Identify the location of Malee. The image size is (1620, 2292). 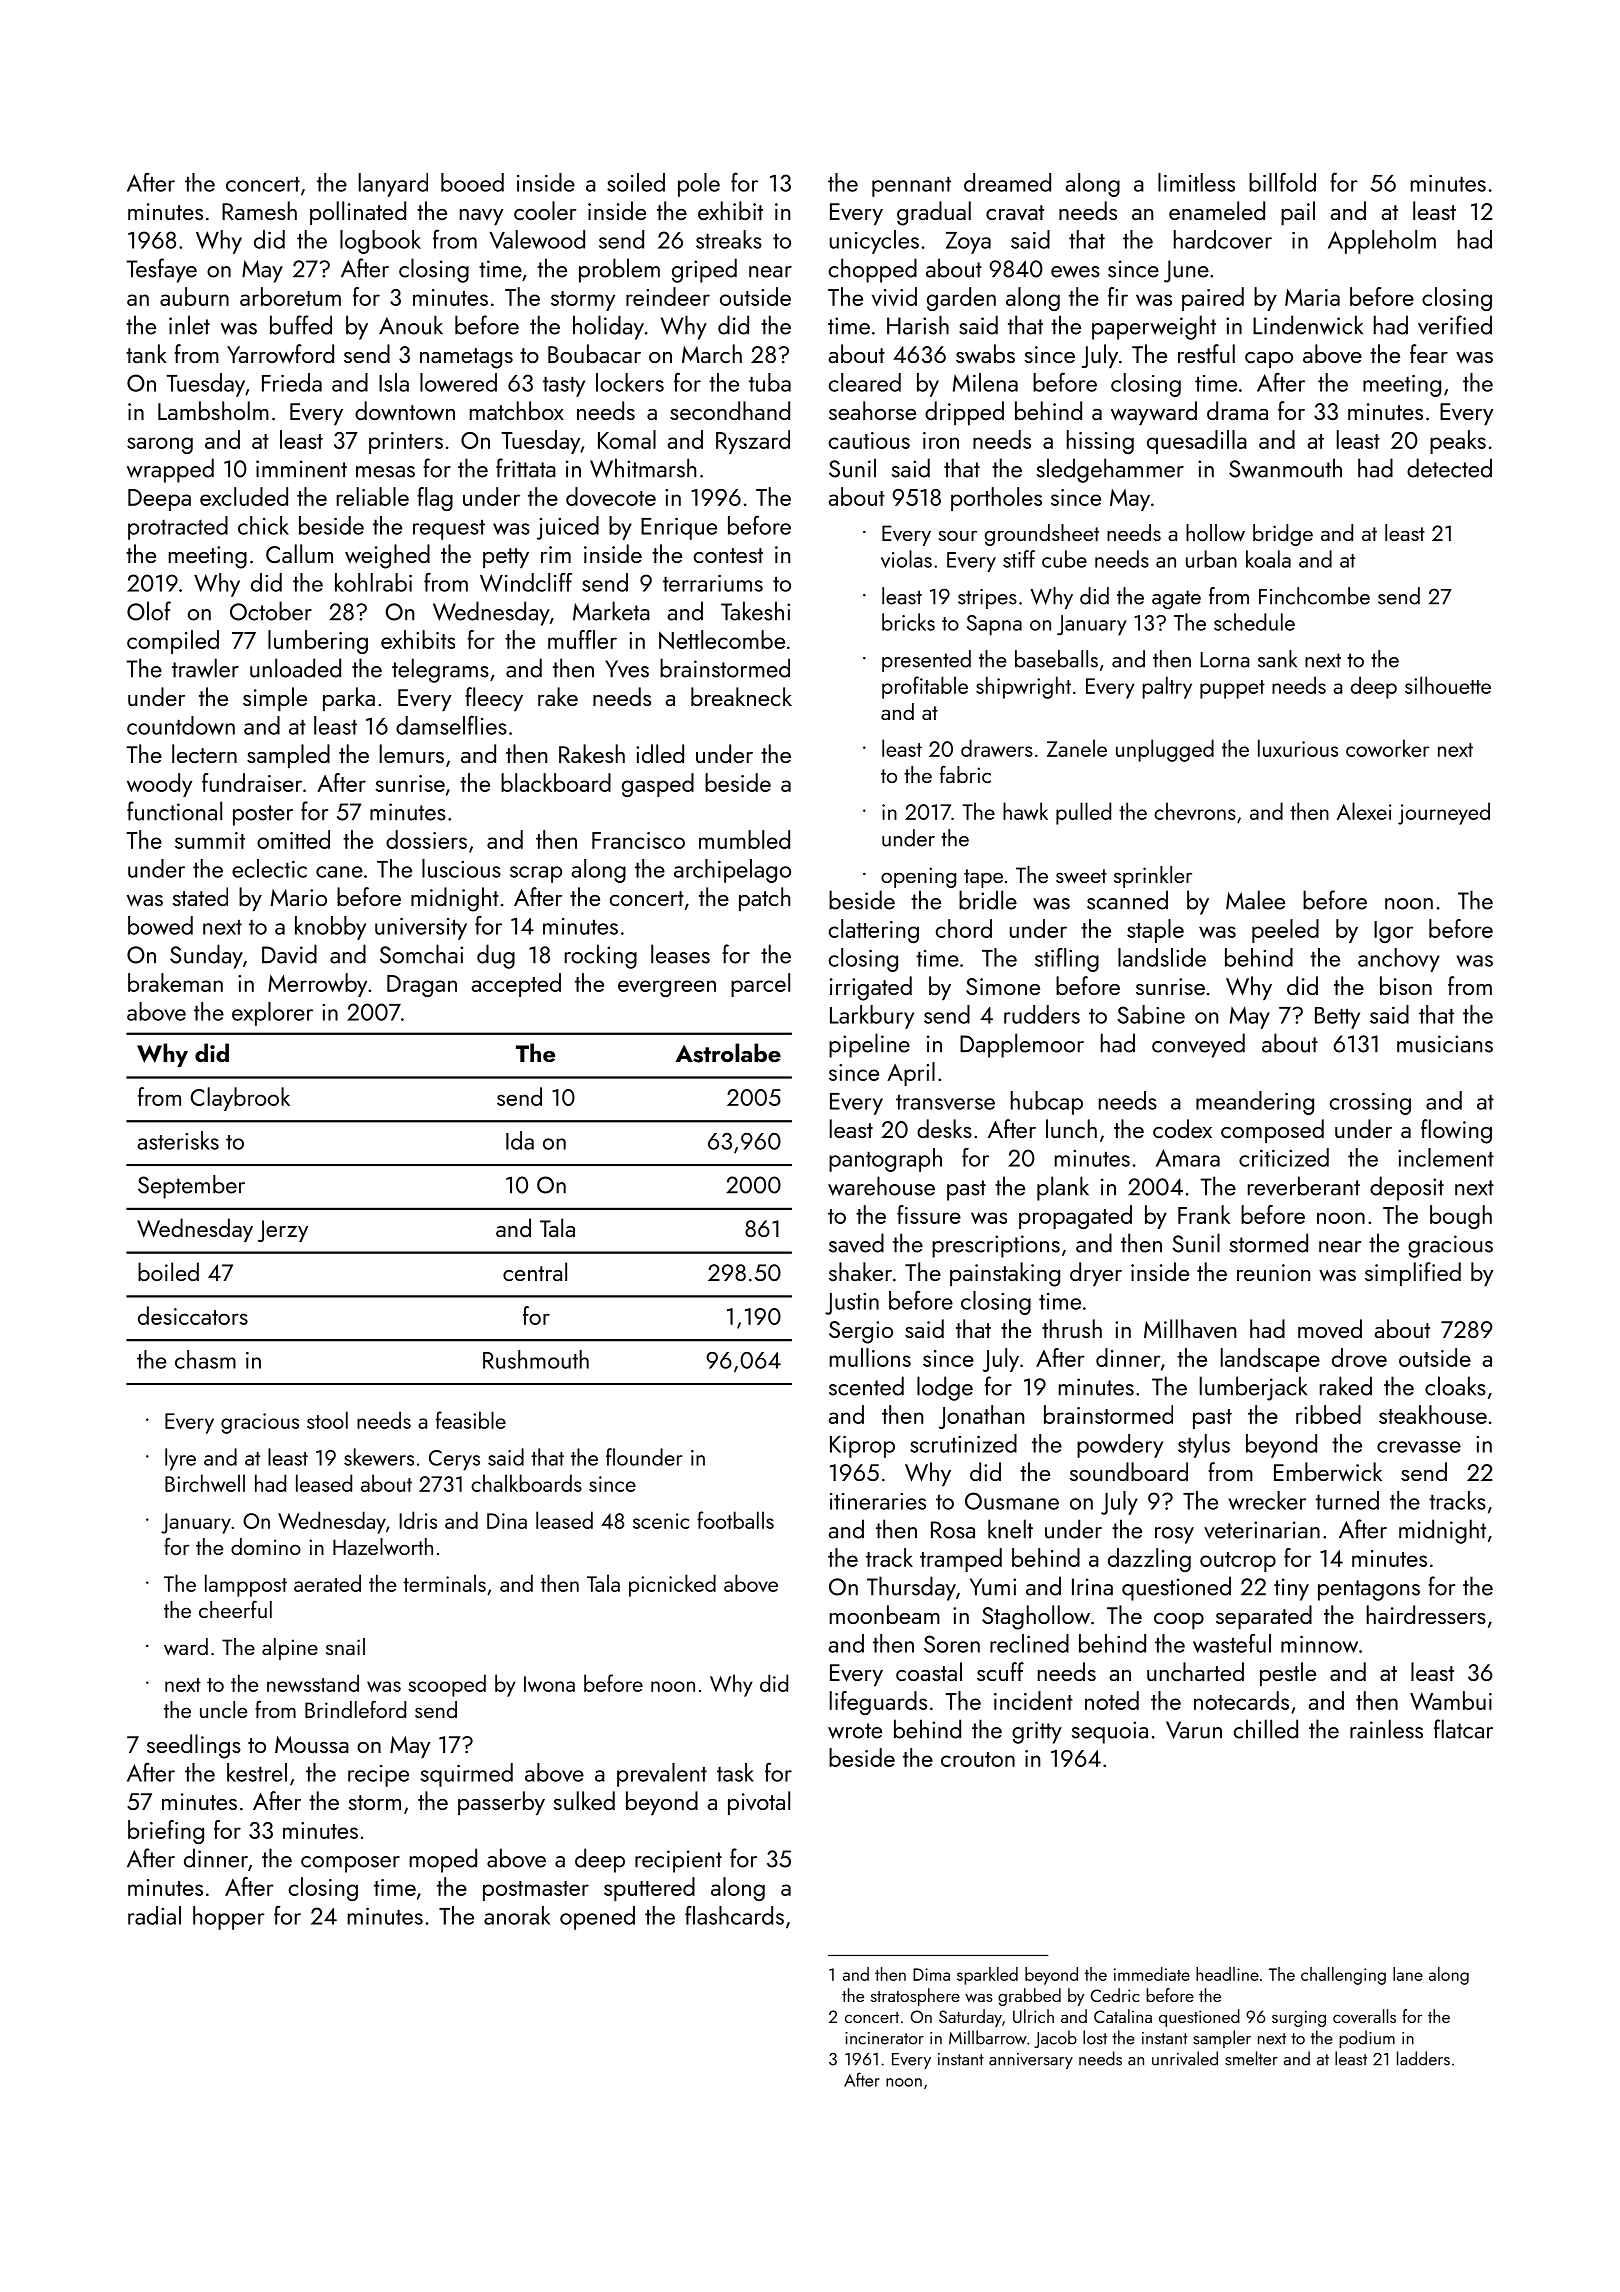
(1255, 900).
